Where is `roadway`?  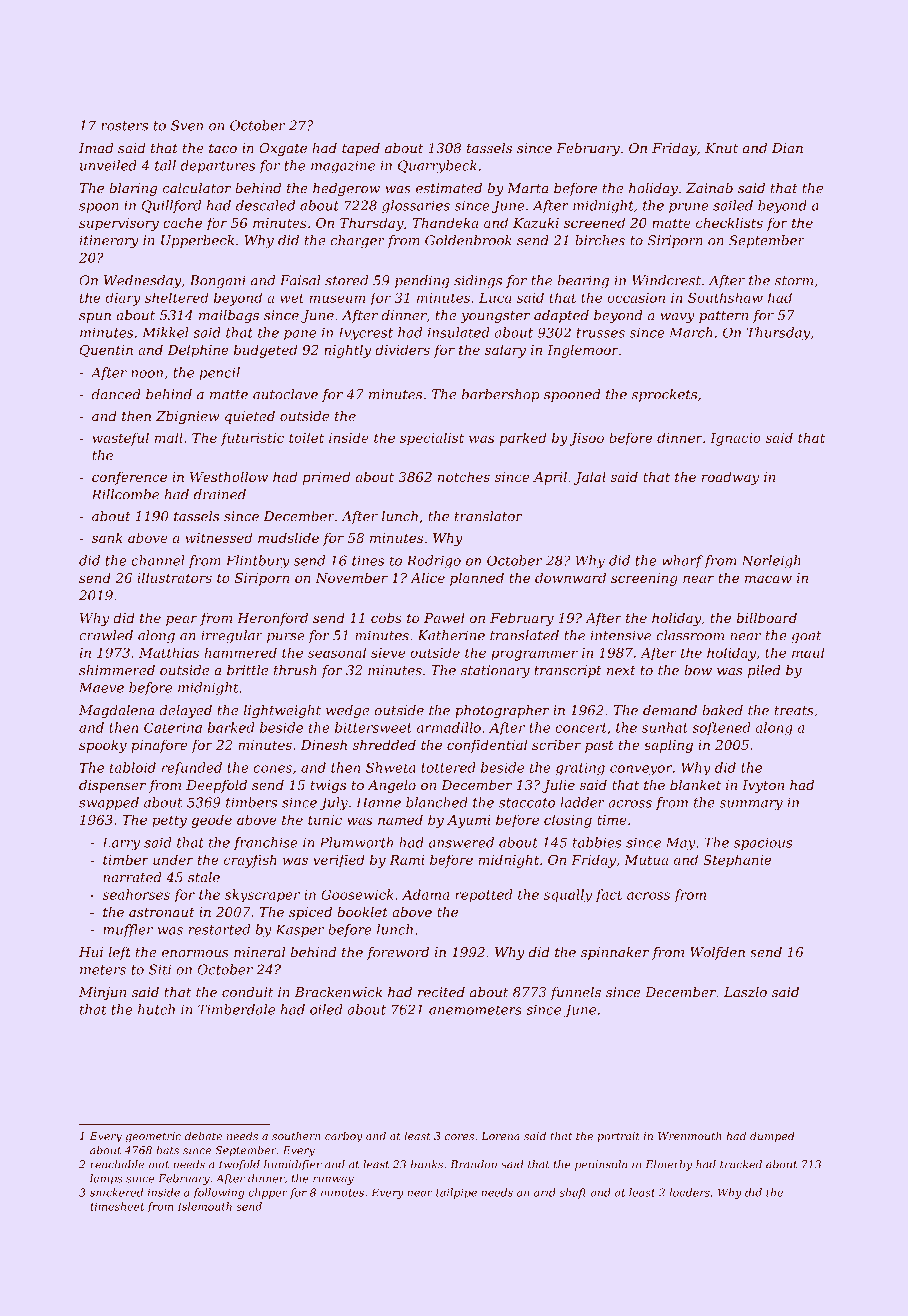 roadway is located at coordinates (730, 478).
